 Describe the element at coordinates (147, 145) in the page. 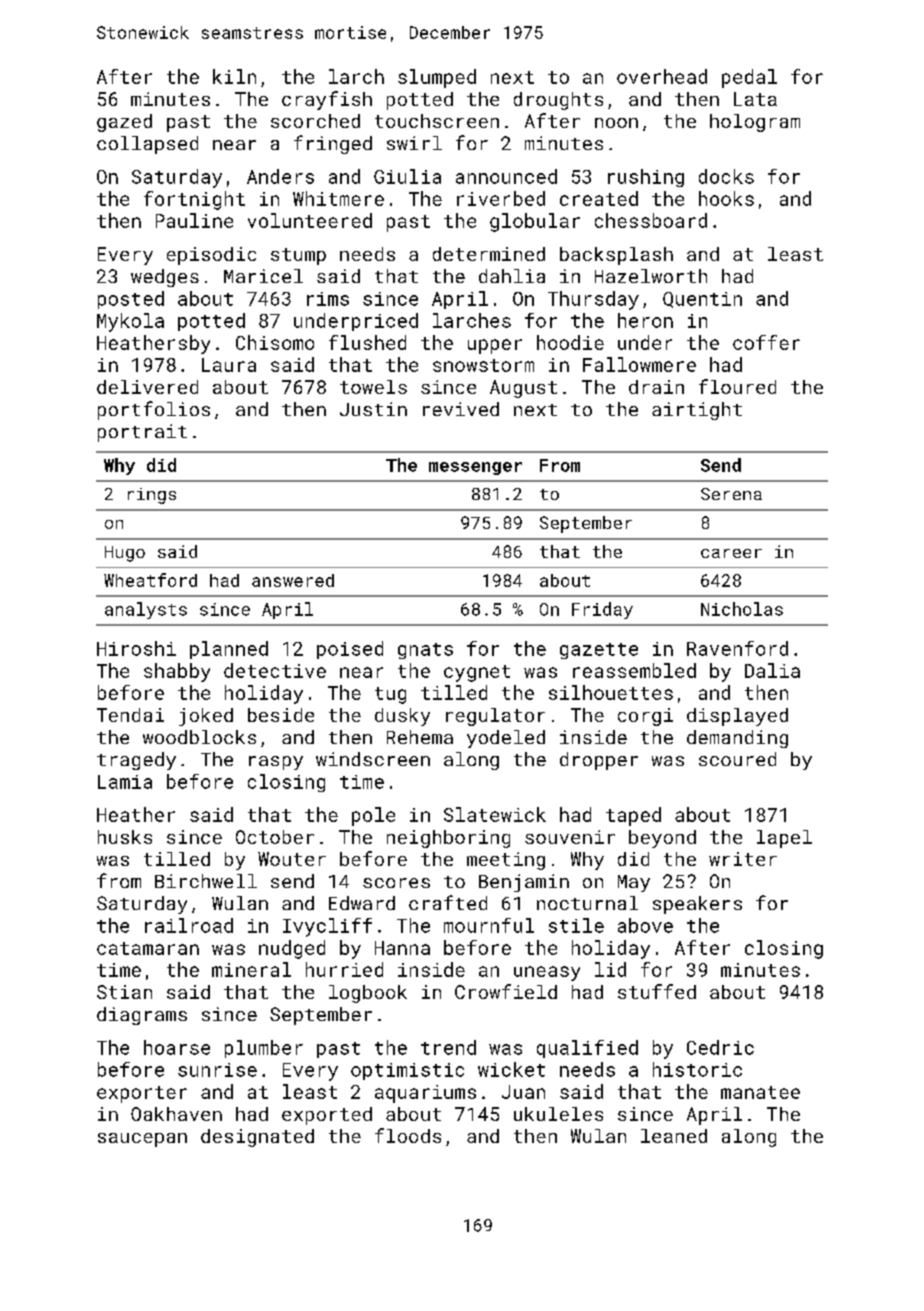

I see `collapsed` at that location.
